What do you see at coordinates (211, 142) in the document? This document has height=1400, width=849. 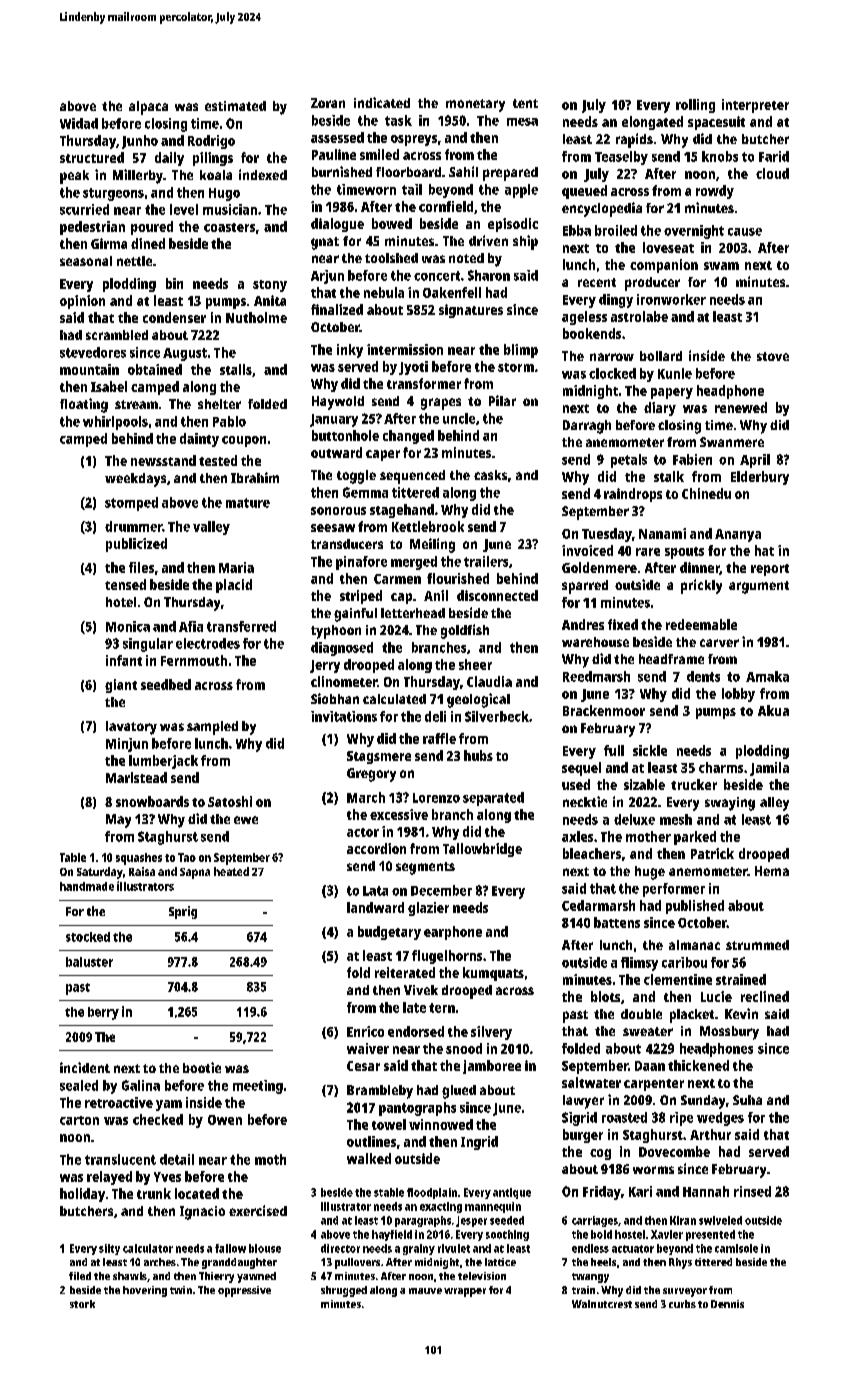 I see `Rodrigo` at bounding box center [211, 142].
